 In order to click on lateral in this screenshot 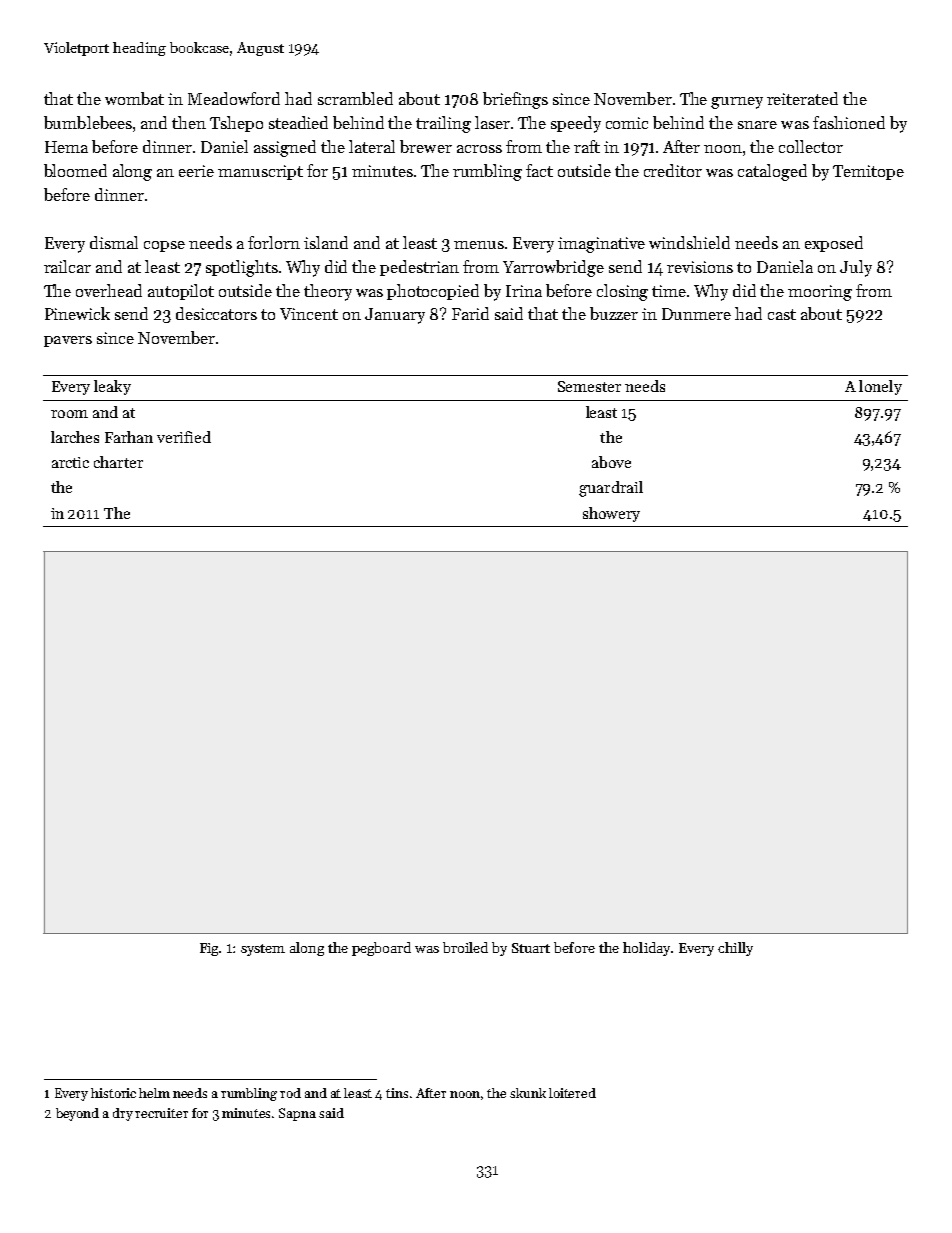, I will do `click(372, 146)`.
